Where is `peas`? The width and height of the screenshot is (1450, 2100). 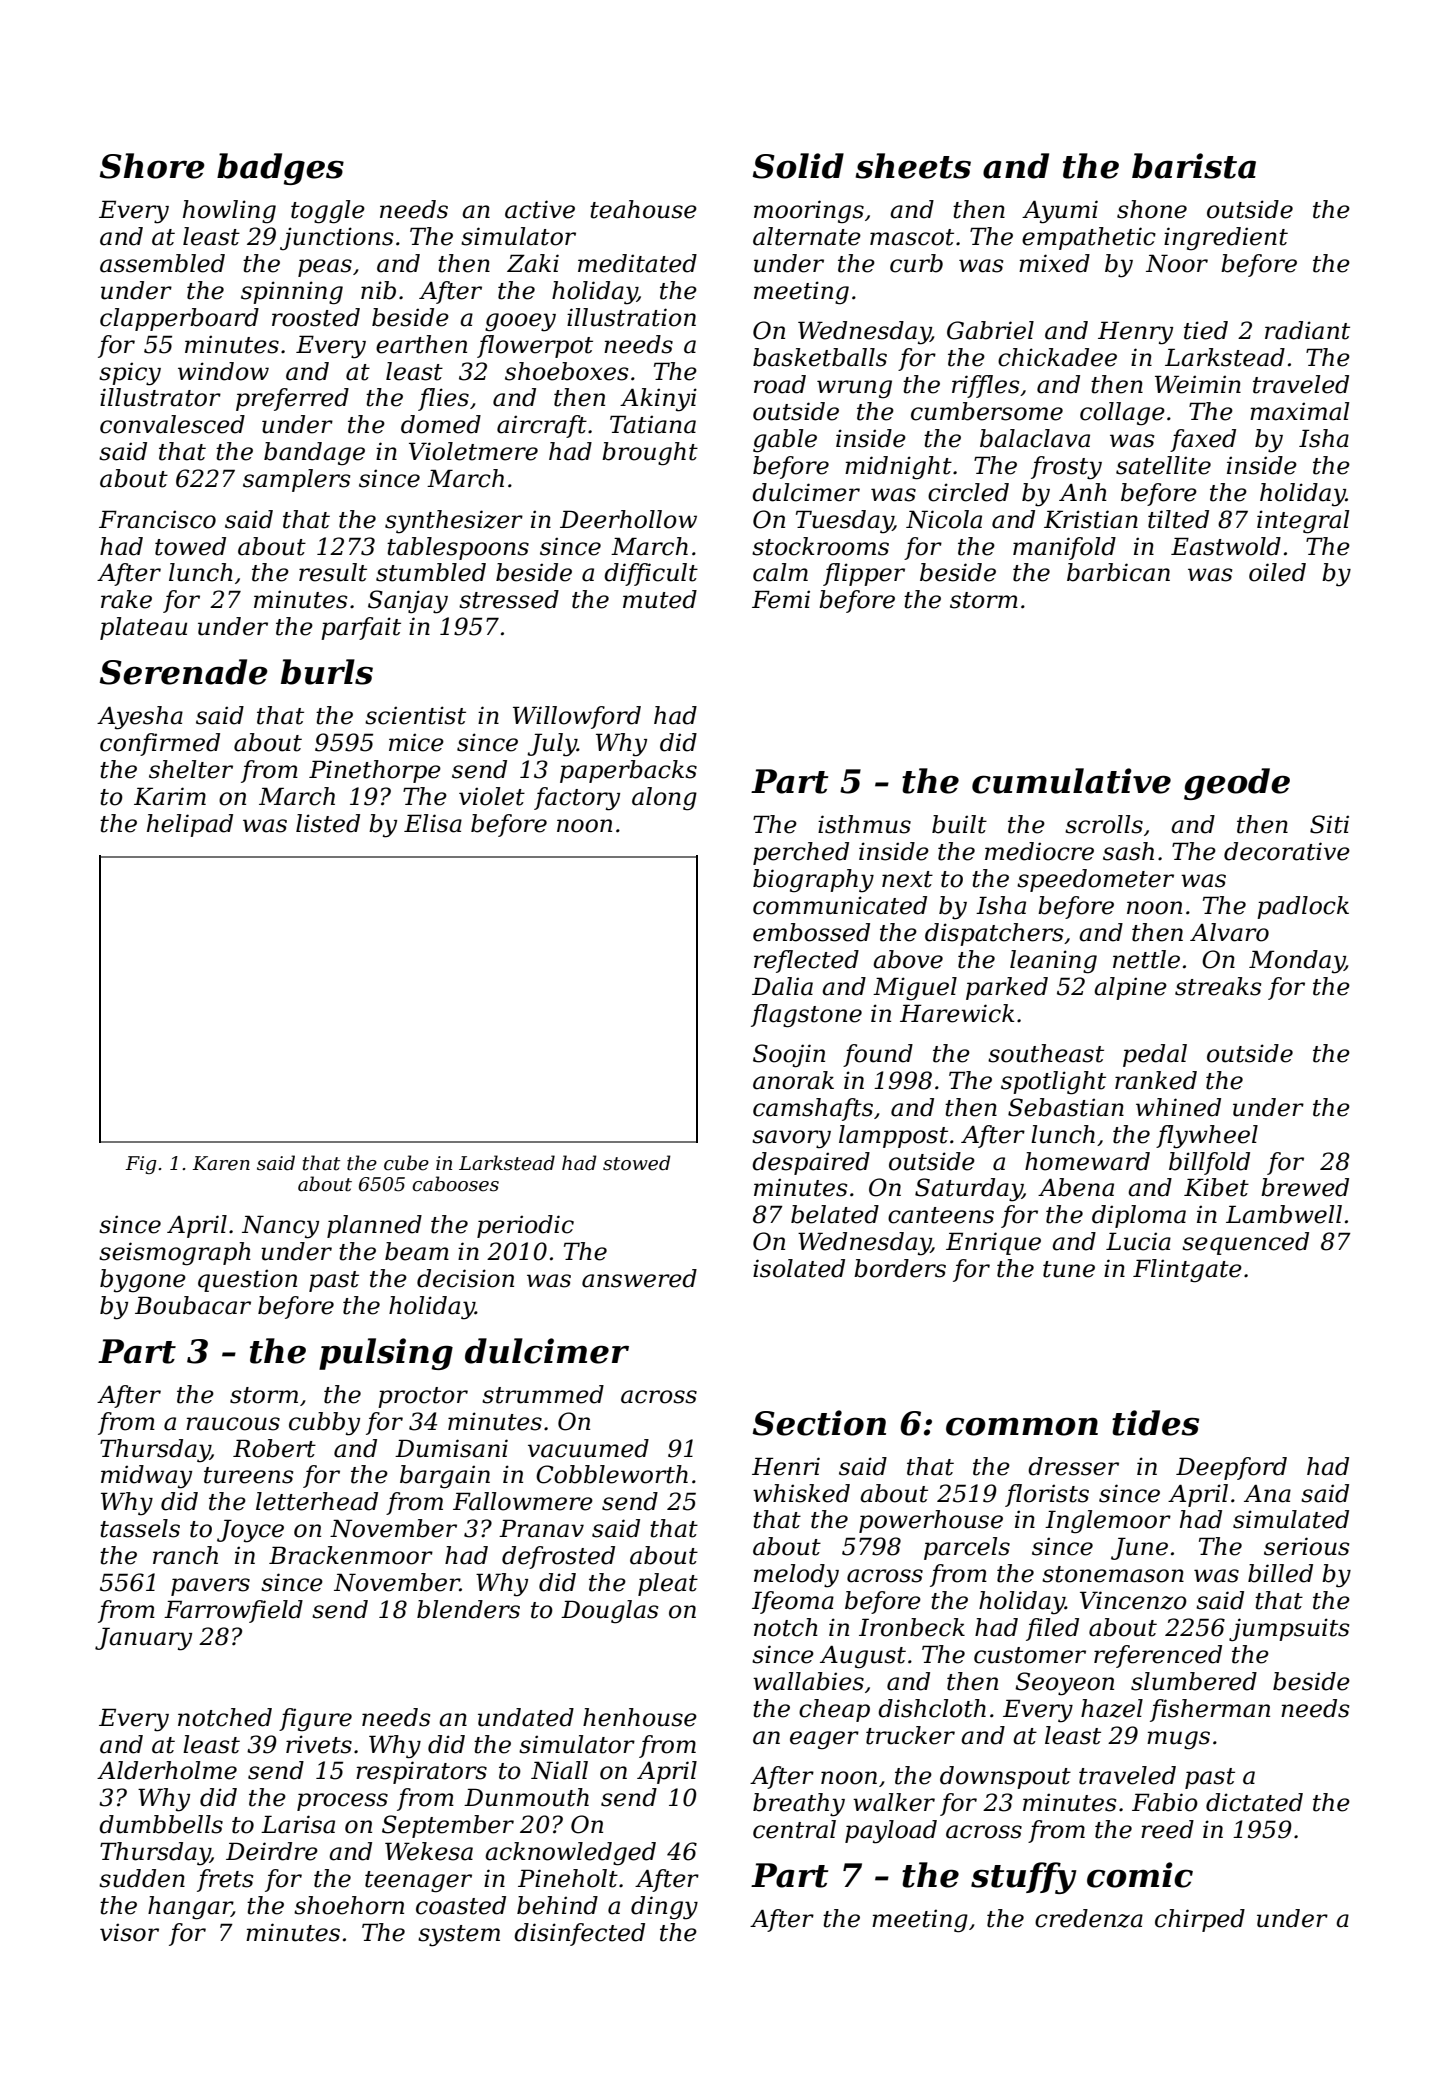 peas is located at coordinates (325, 268).
